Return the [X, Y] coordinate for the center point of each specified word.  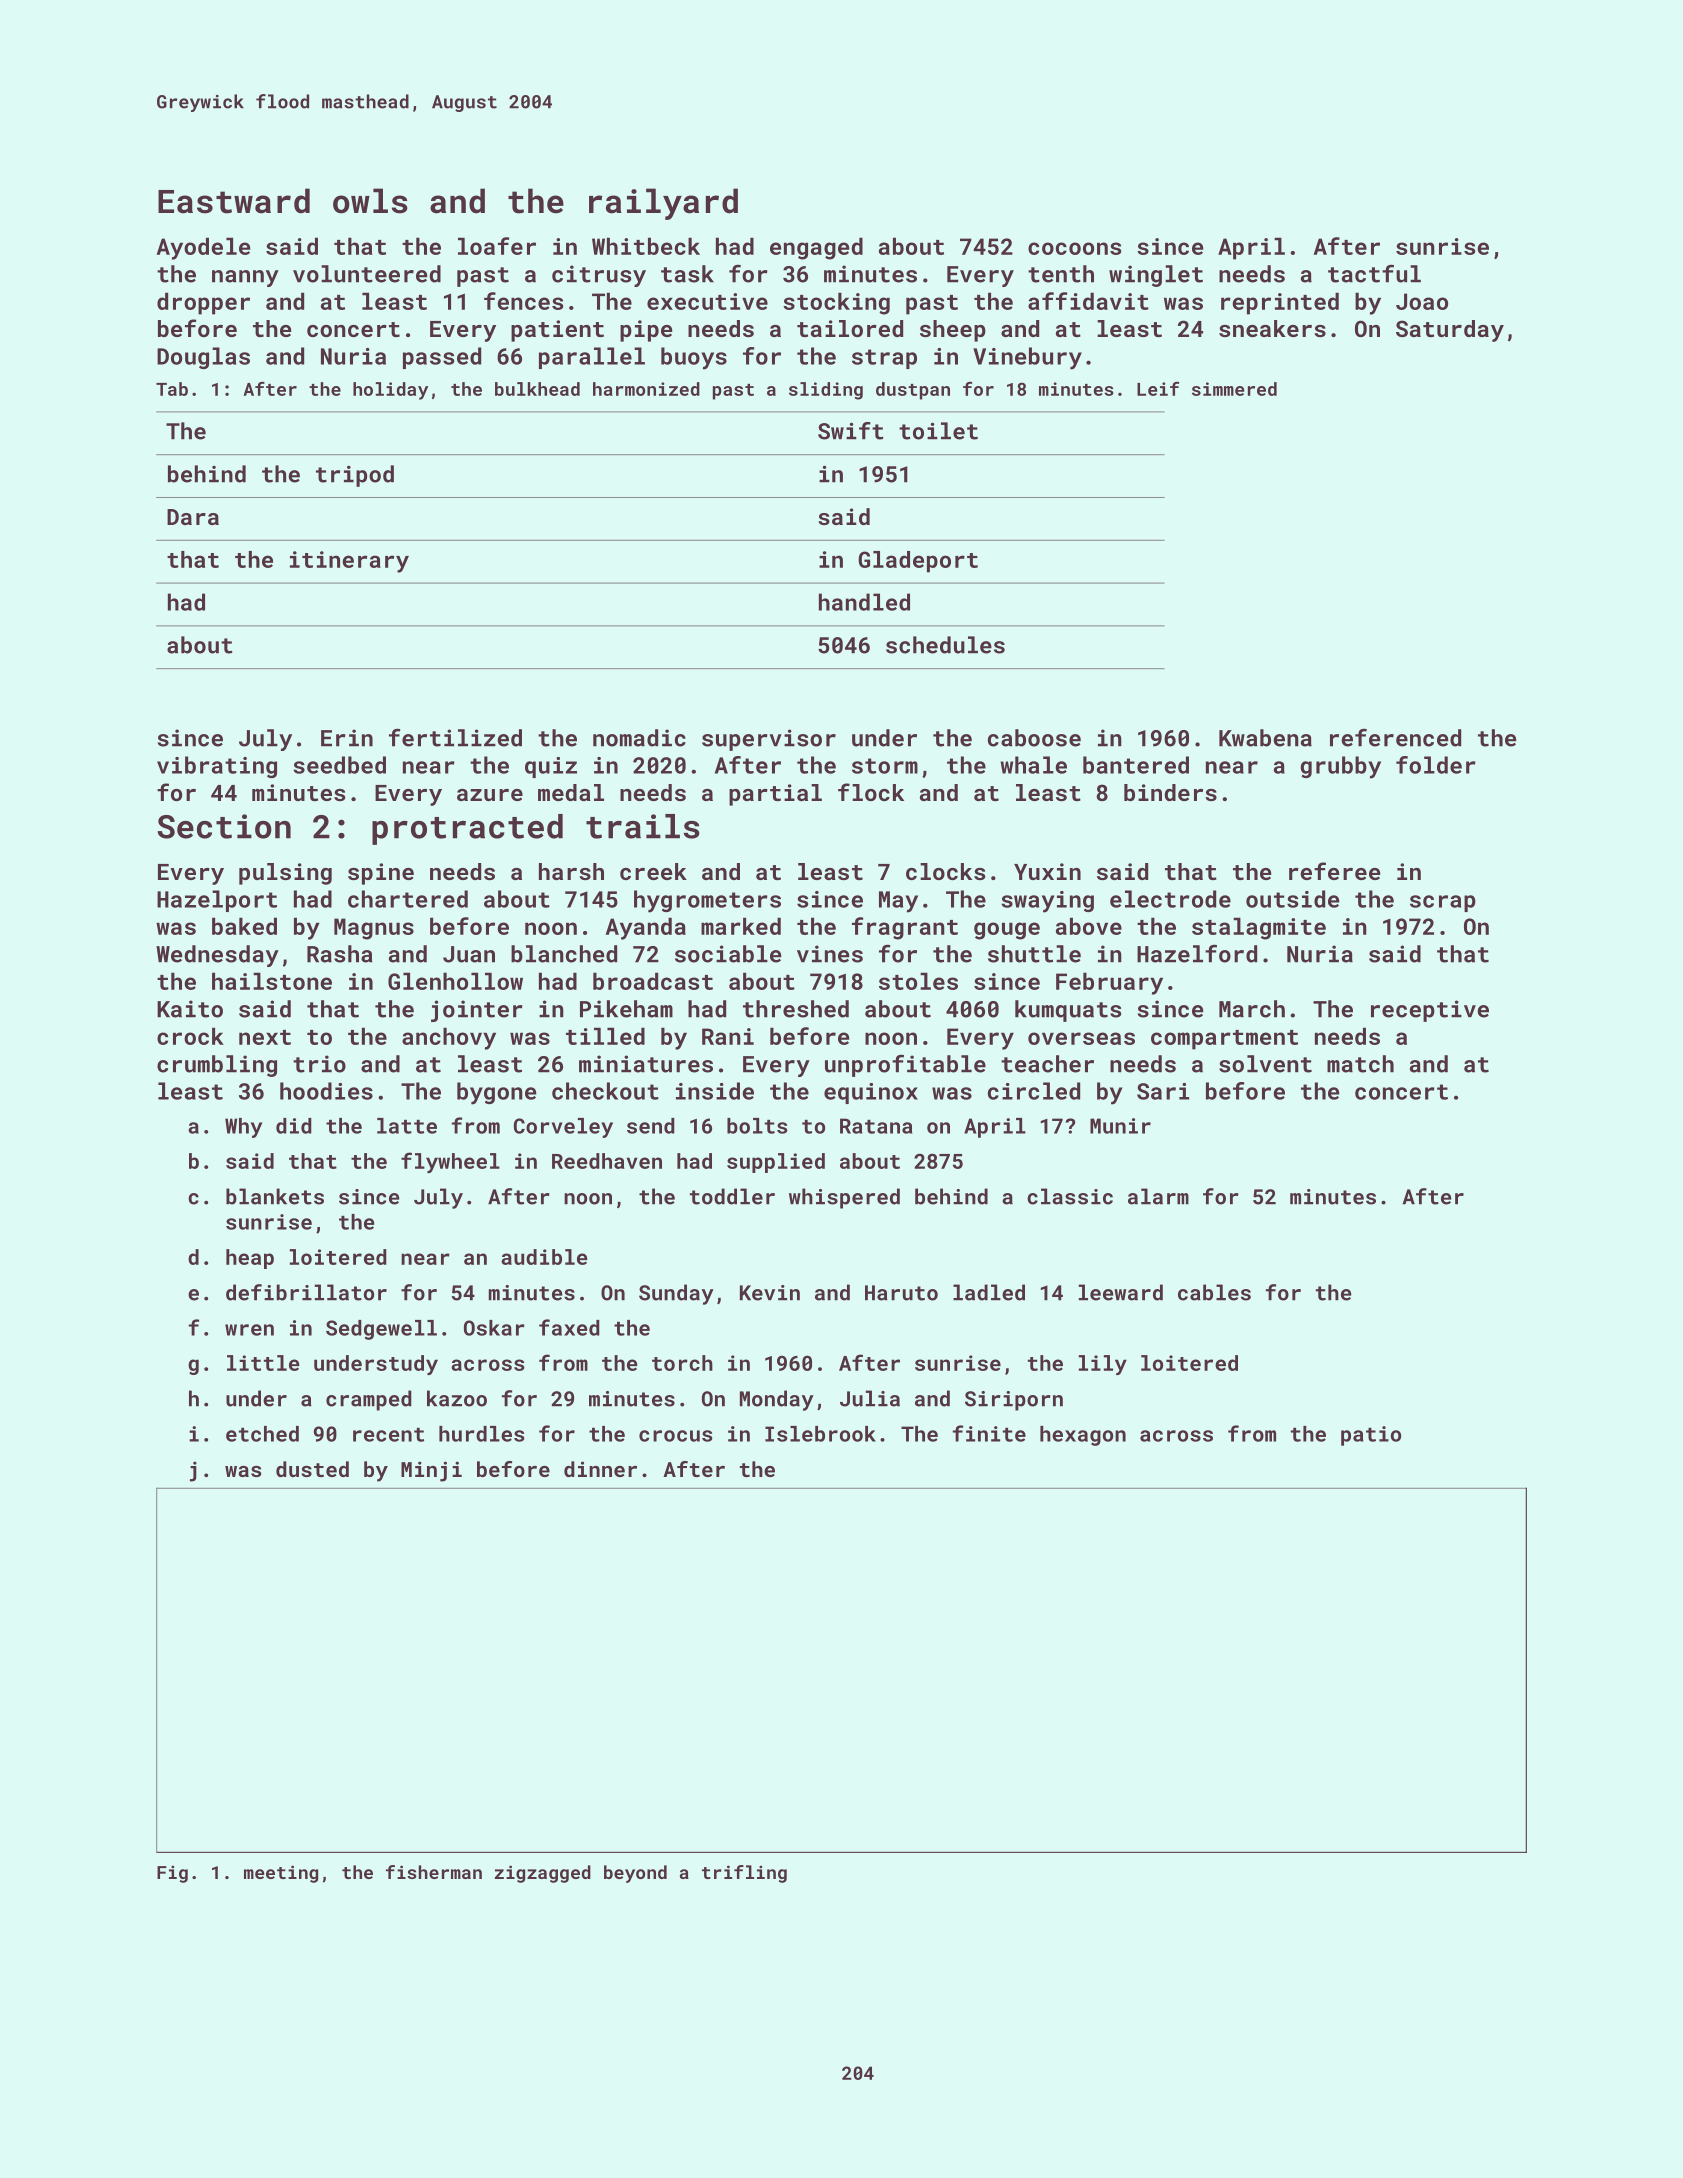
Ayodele [203, 248]
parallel [592, 358]
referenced [1395, 738]
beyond [635, 1874]
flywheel [450, 1162]
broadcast [653, 981]
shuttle [1034, 954]
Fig [172, 1874]
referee [1334, 871]
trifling [744, 1874]
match [1360, 1064]
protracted [467, 829]
